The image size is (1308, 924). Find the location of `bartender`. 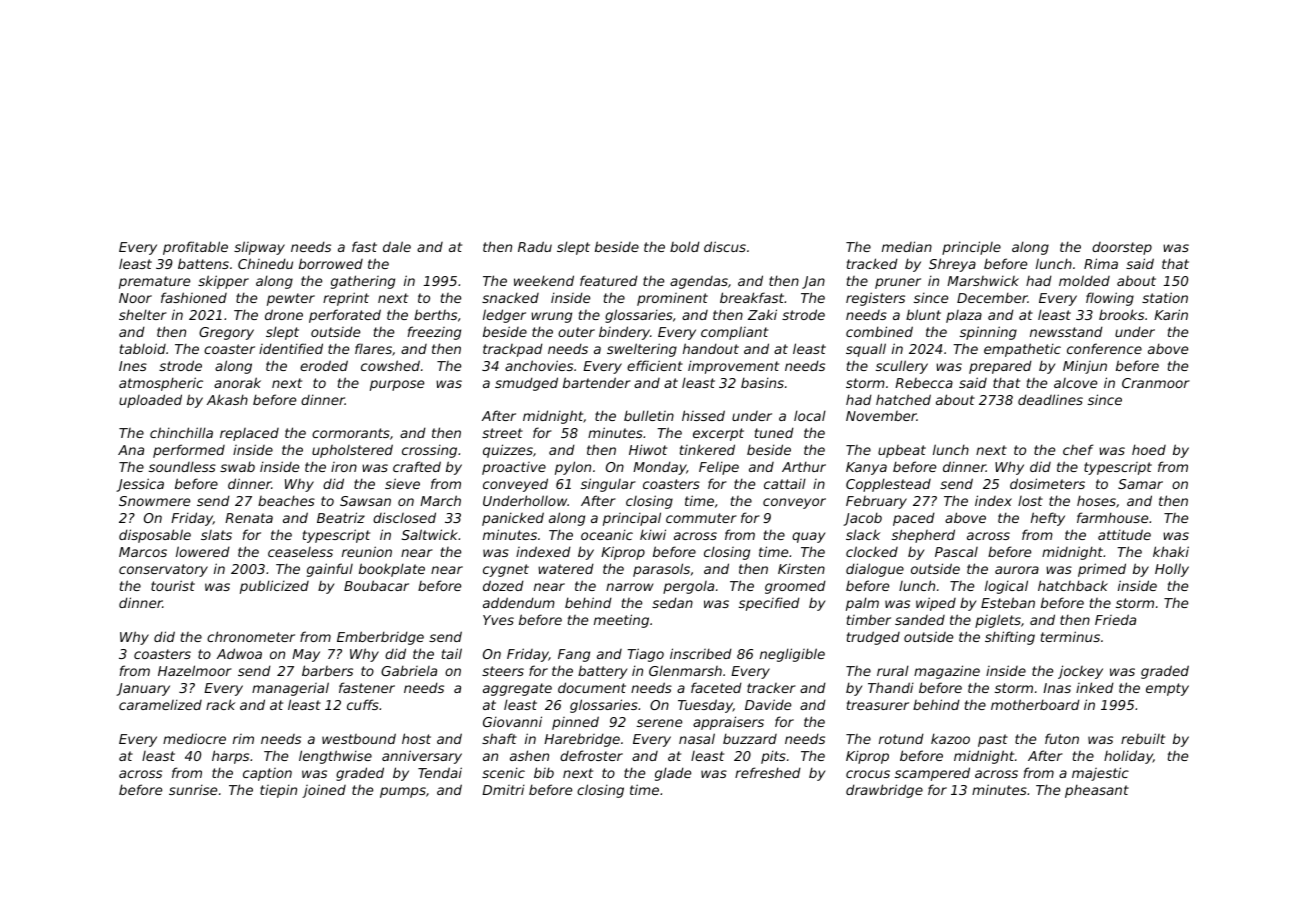

bartender is located at coordinates (597, 382).
